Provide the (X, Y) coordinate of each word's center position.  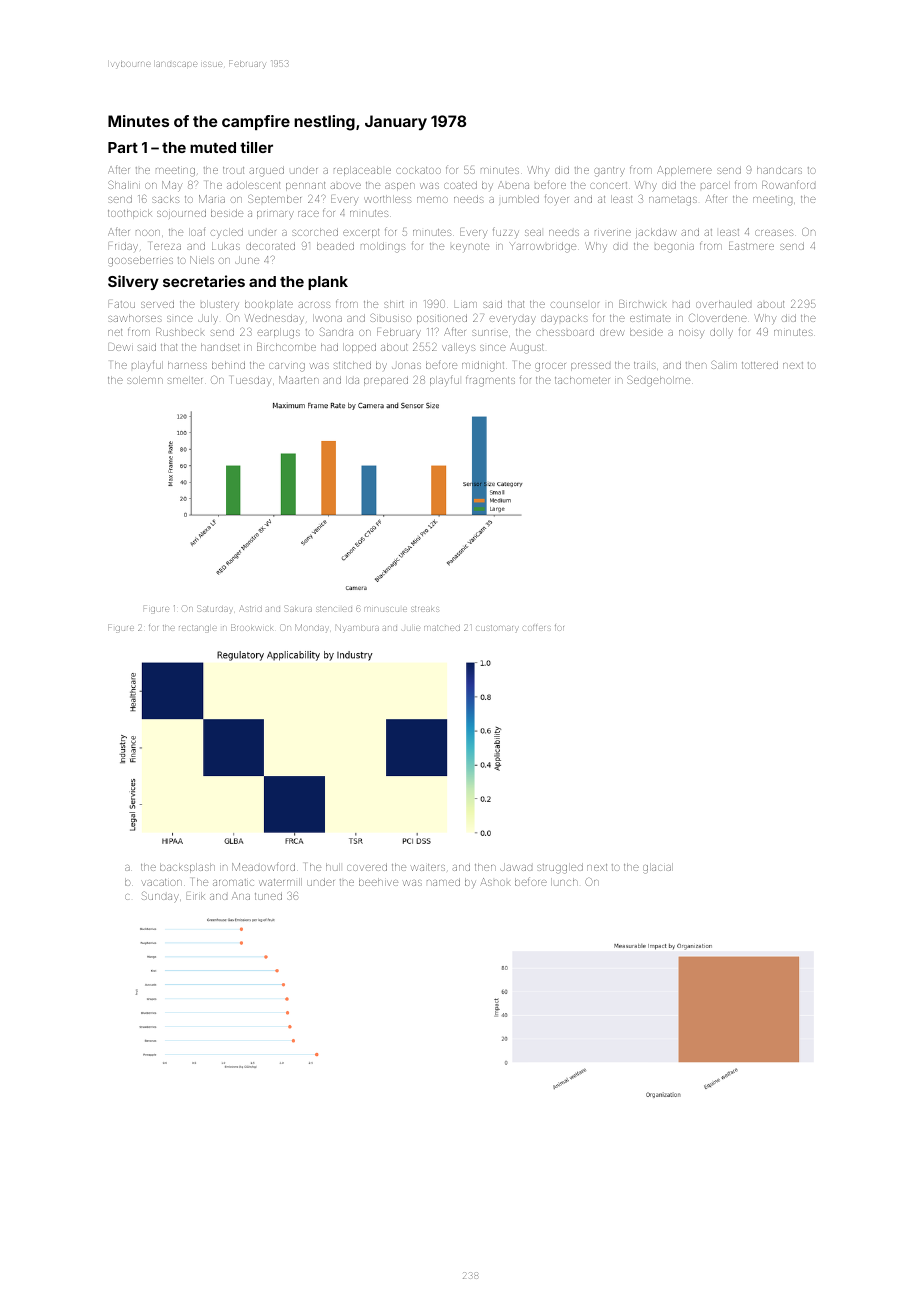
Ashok (495, 882)
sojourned (181, 214)
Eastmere (751, 246)
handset (220, 347)
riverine (613, 233)
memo (432, 200)
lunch (564, 882)
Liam (466, 305)
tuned (268, 896)
